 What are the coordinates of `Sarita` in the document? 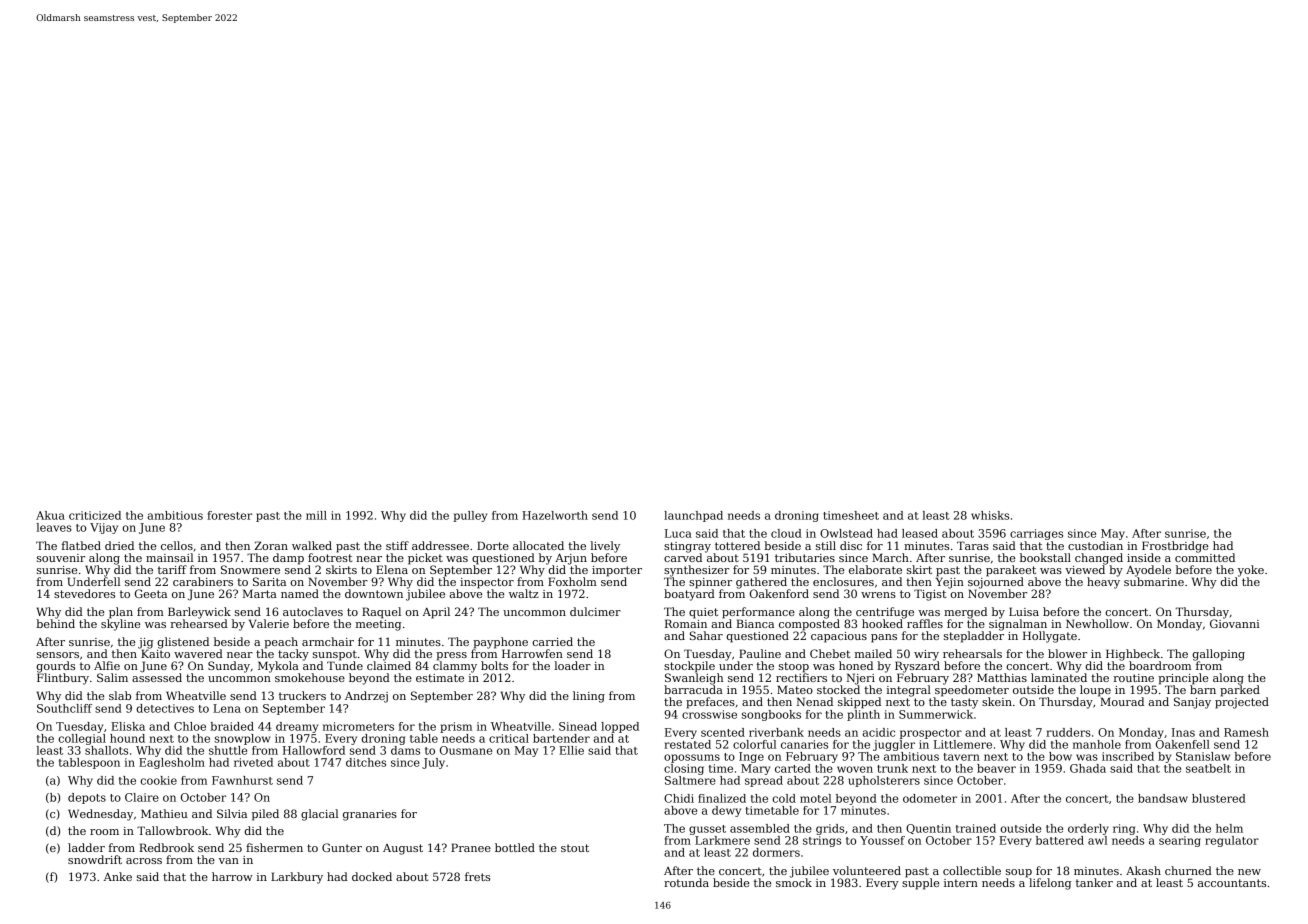 It's located at (269, 581).
